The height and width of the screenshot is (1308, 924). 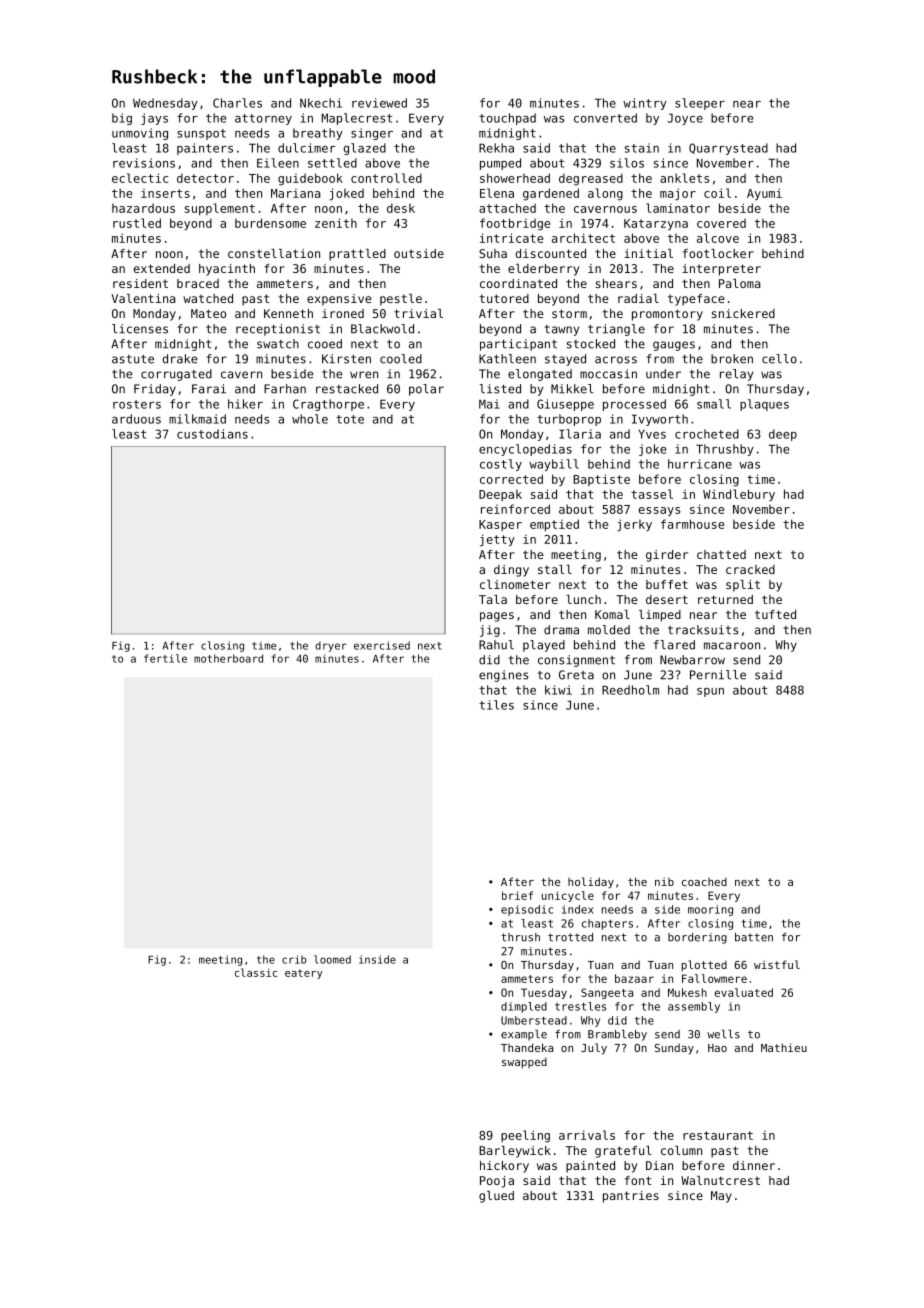 What do you see at coordinates (165, 104) in the screenshot?
I see `Wednesday` at bounding box center [165, 104].
